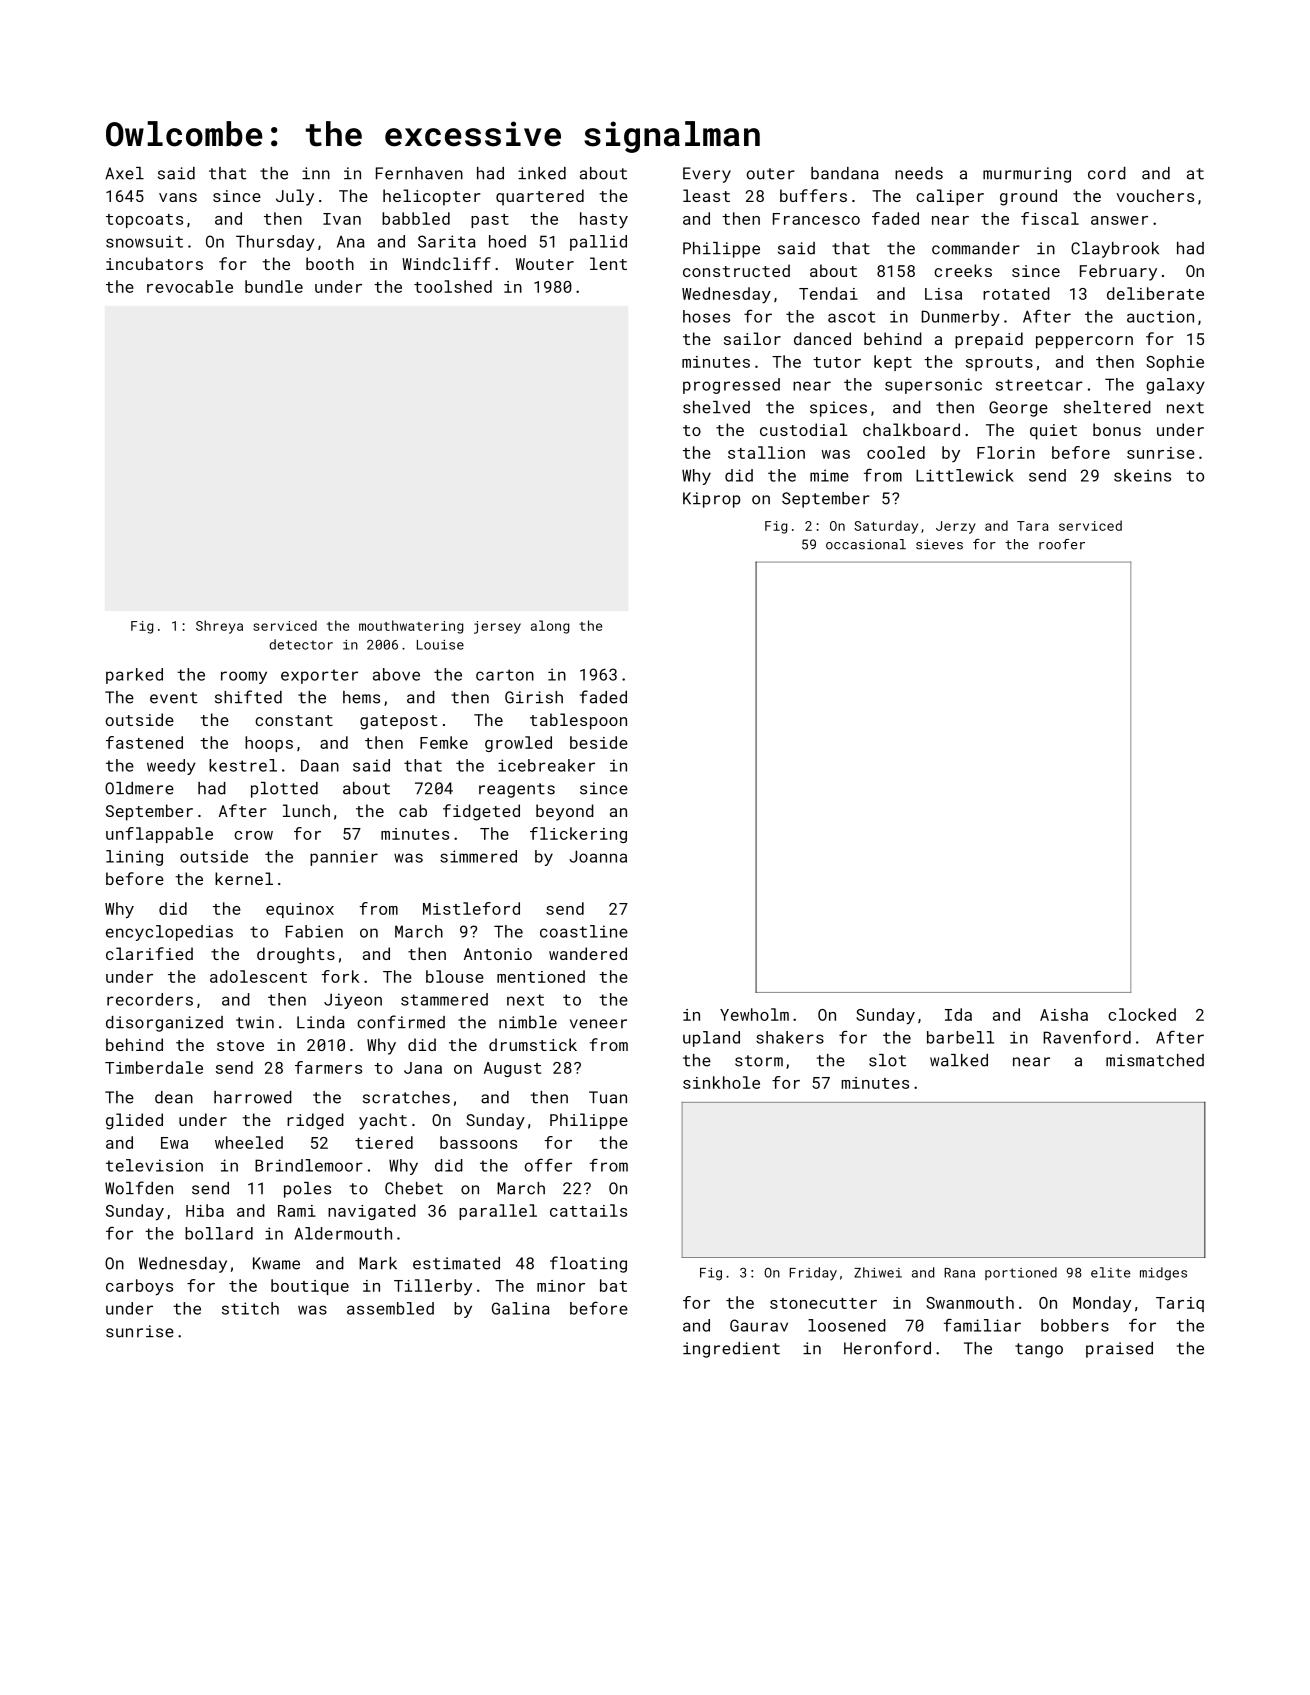 The width and height of the screenshot is (1310, 1695). What do you see at coordinates (190, 286) in the screenshot?
I see `revocable` at bounding box center [190, 286].
